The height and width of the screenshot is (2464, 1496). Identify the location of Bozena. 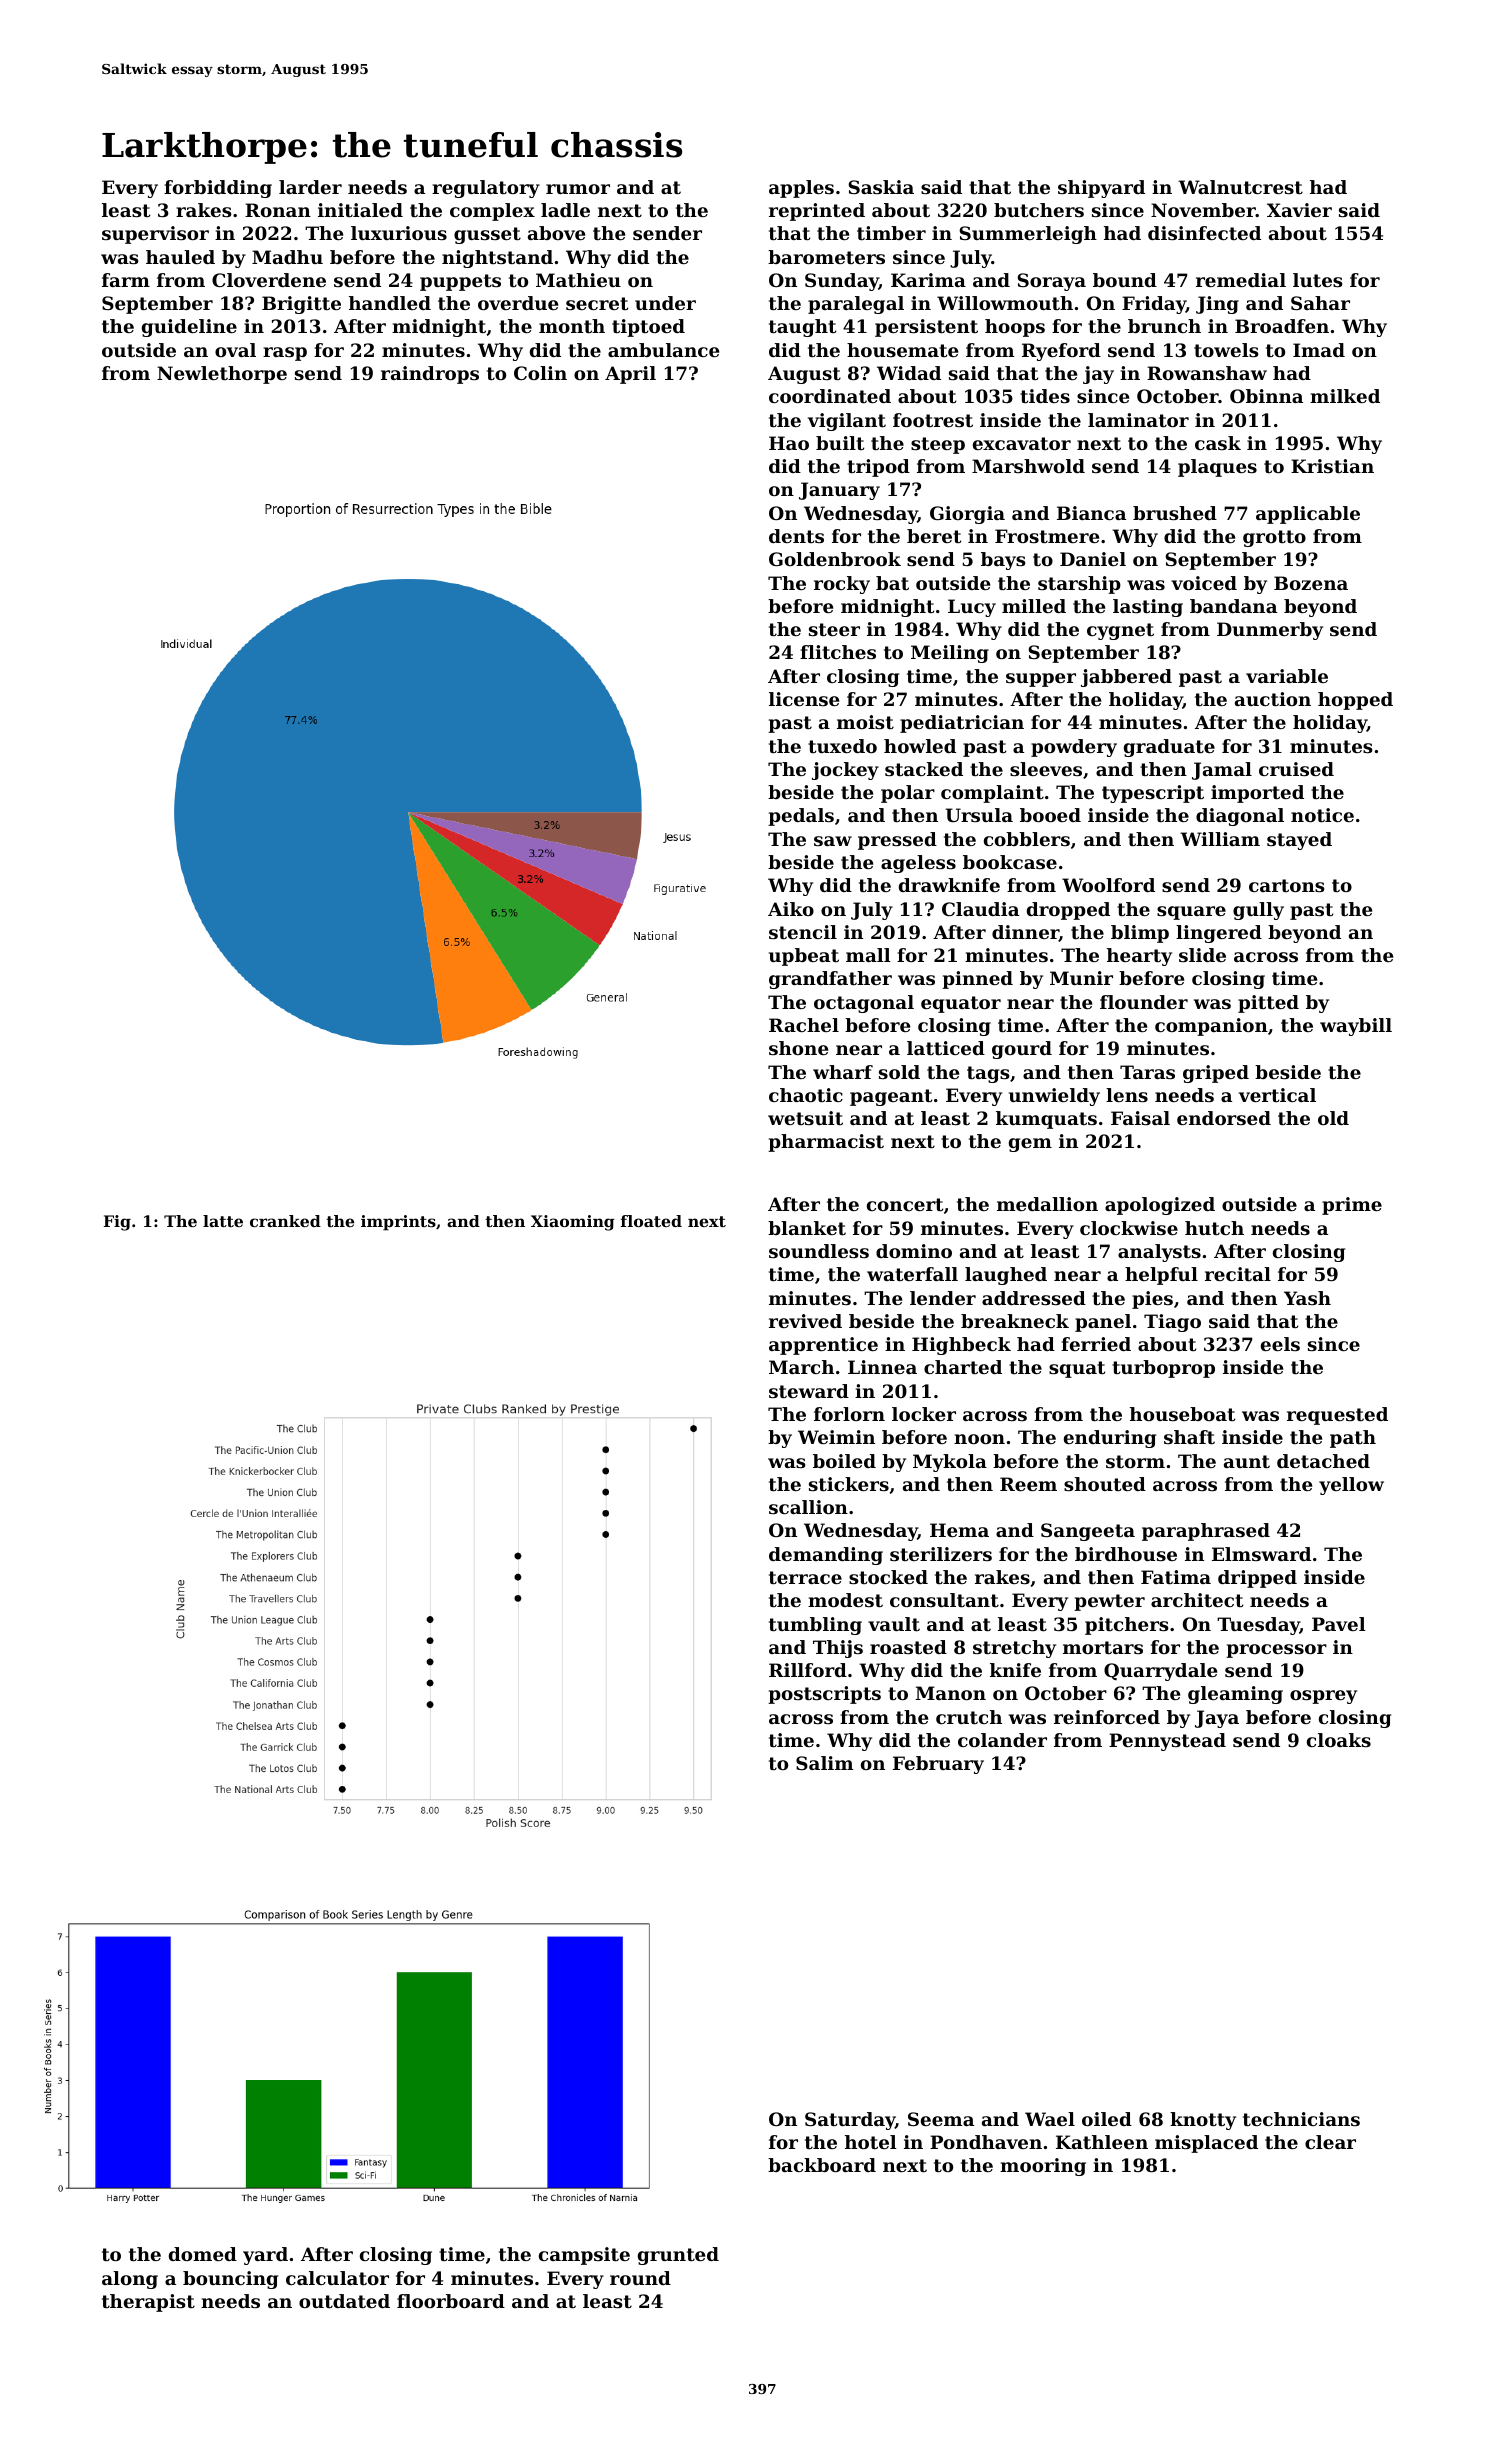
(1311, 583).
